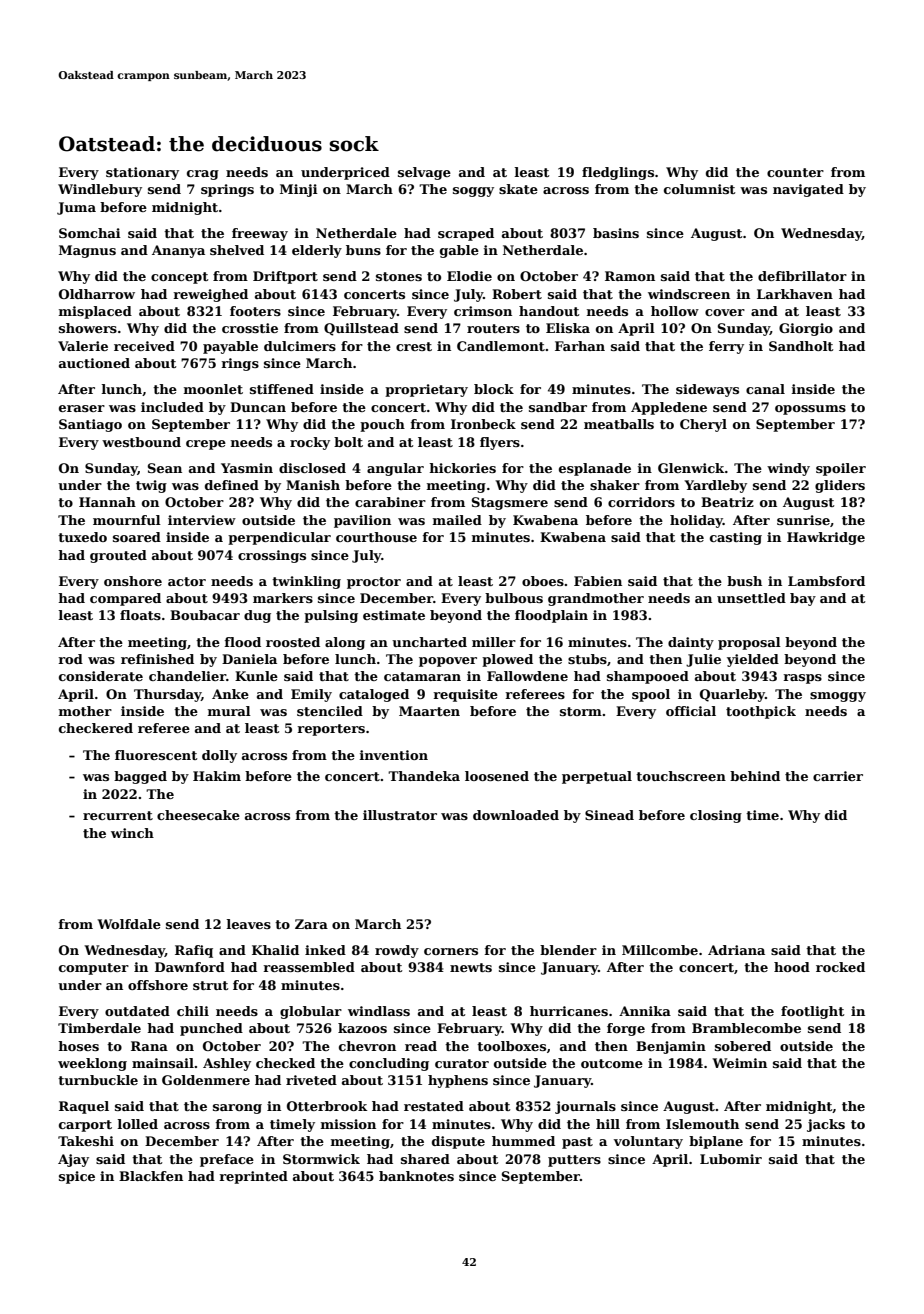 The height and width of the document is (1314, 924). What do you see at coordinates (258, 407) in the document?
I see `Duncan` at bounding box center [258, 407].
